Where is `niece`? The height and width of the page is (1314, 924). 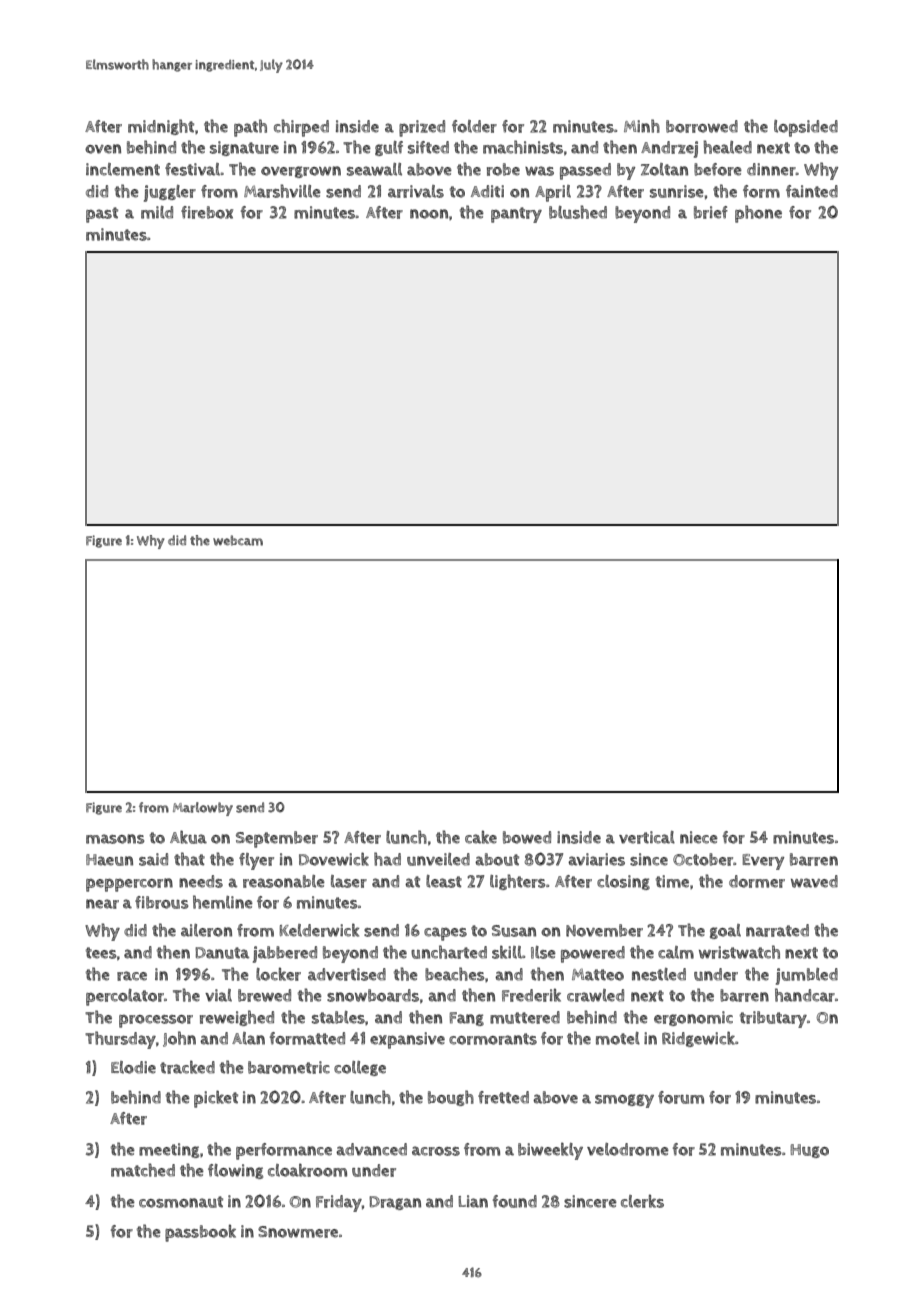 niece is located at coordinates (699, 837).
